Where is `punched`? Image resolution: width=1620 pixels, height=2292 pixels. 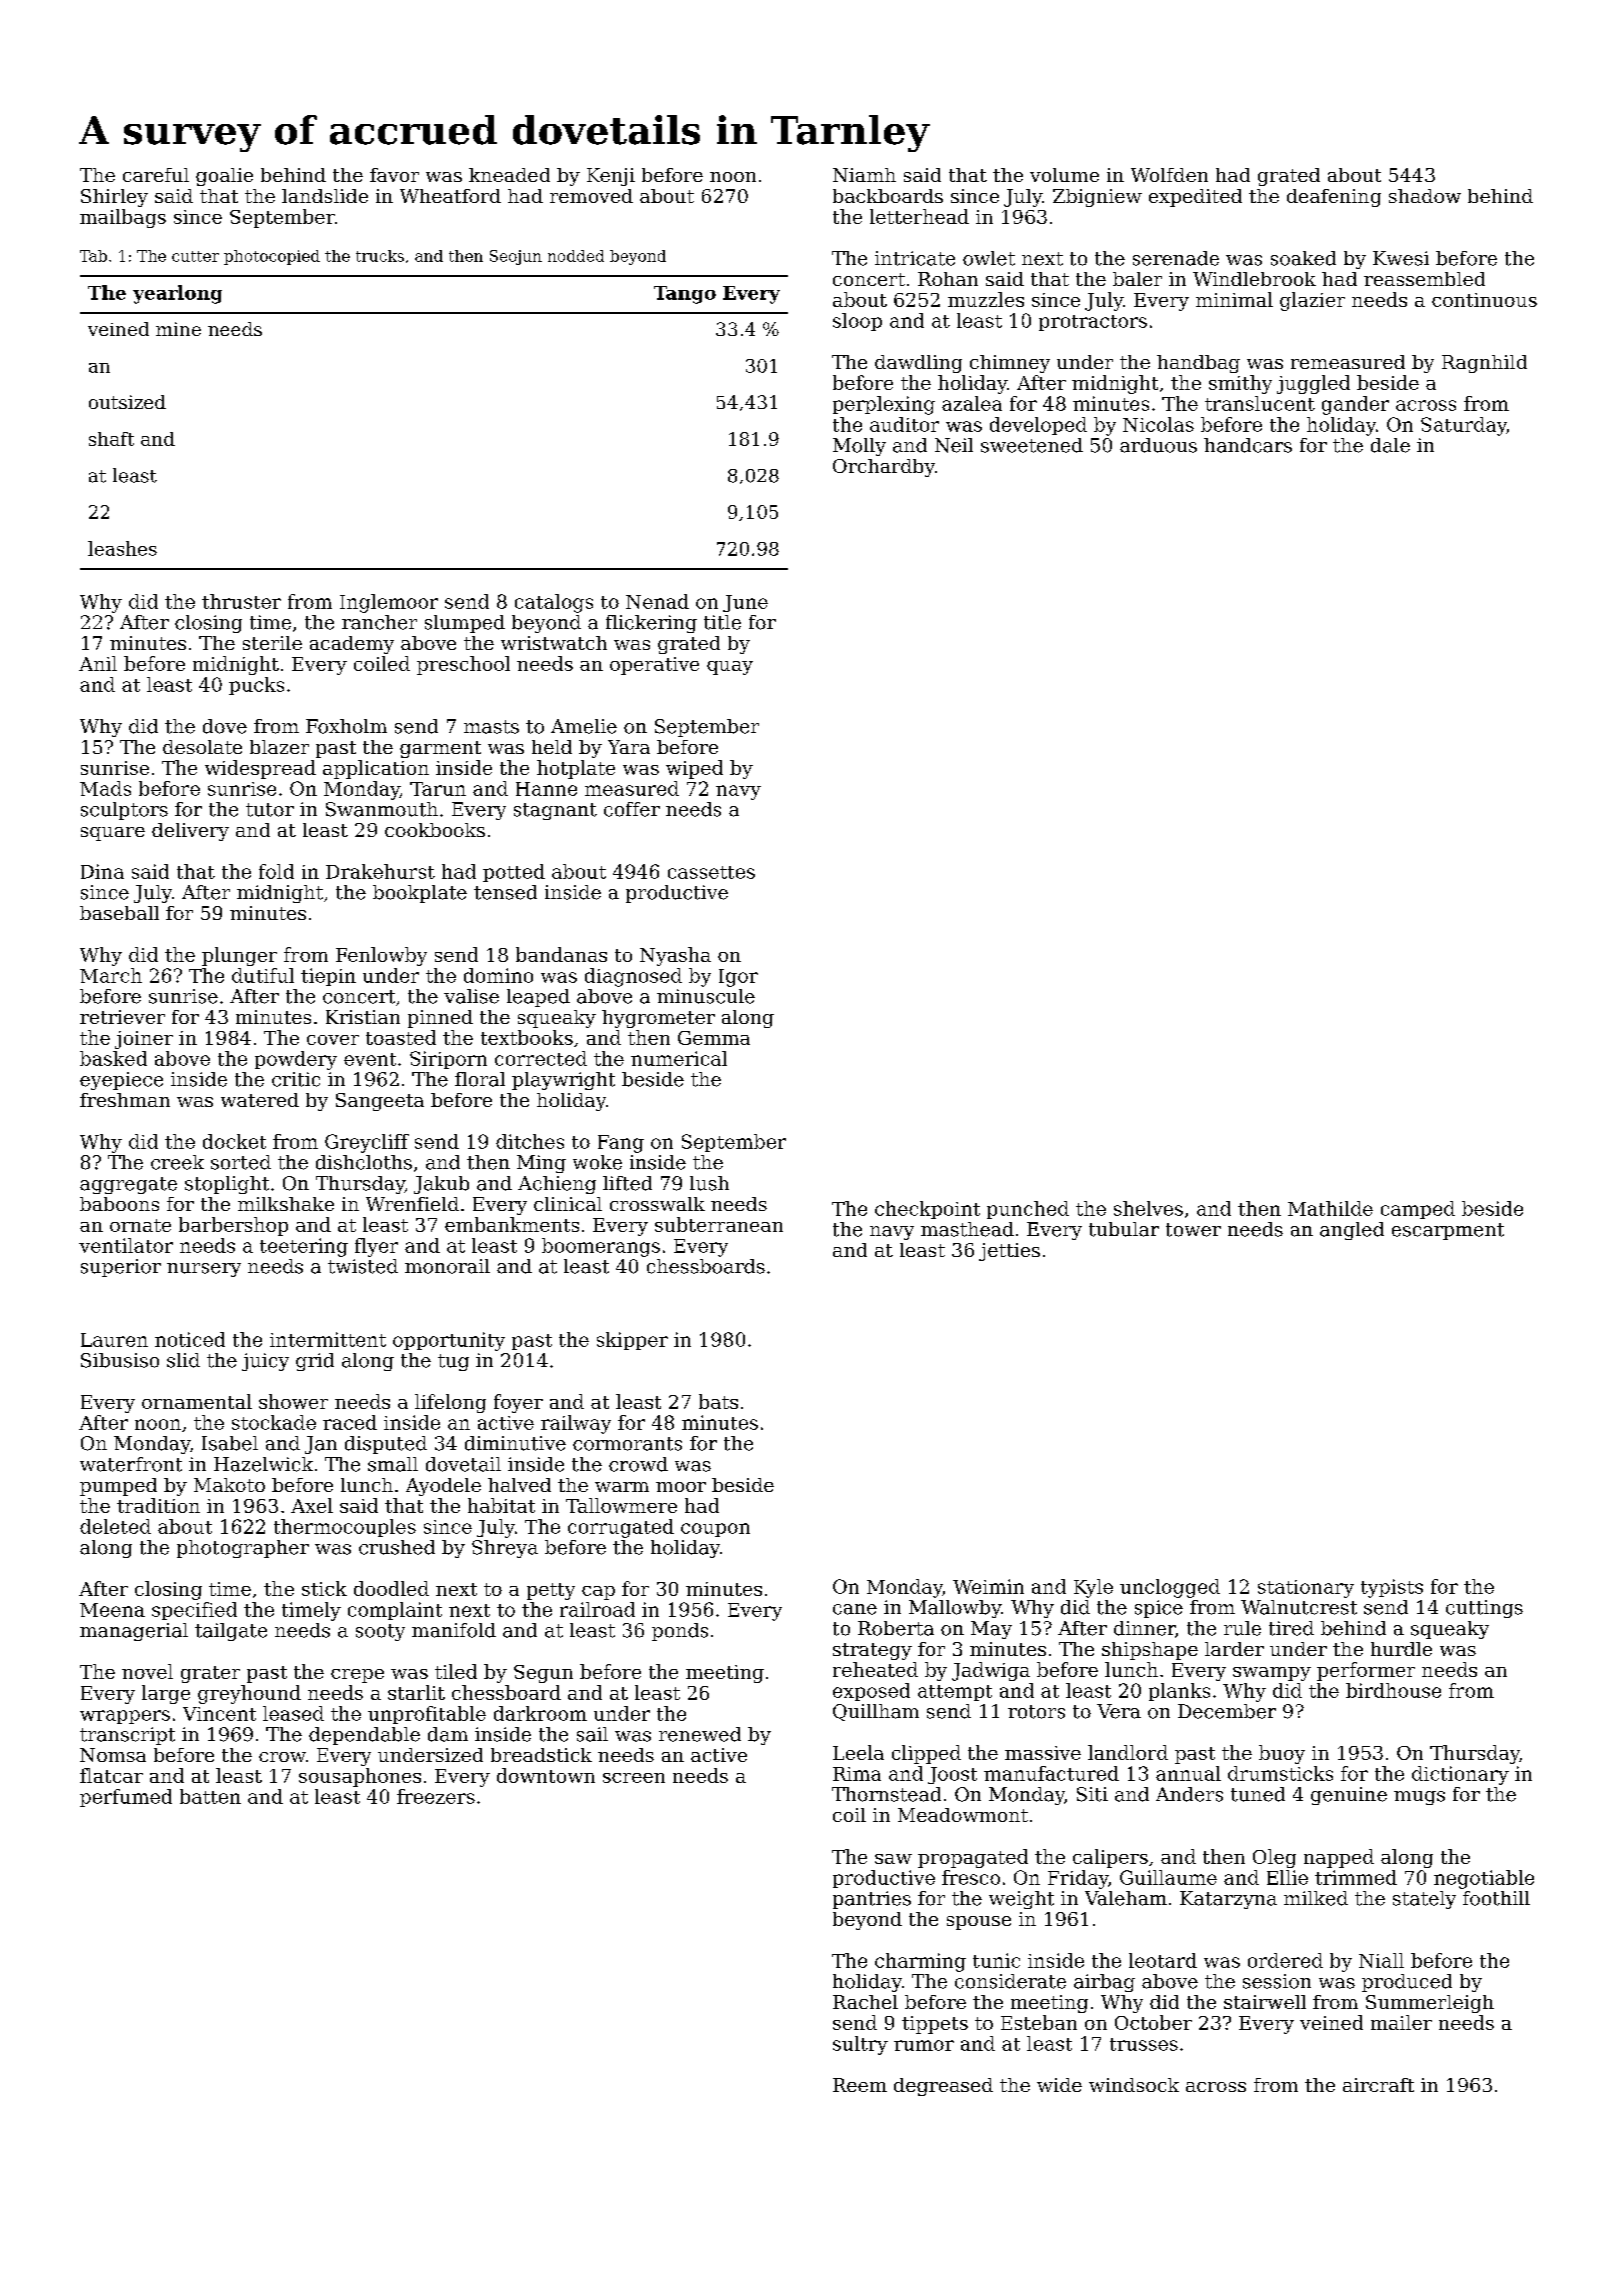
punched is located at coordinates (1028, 1210).
